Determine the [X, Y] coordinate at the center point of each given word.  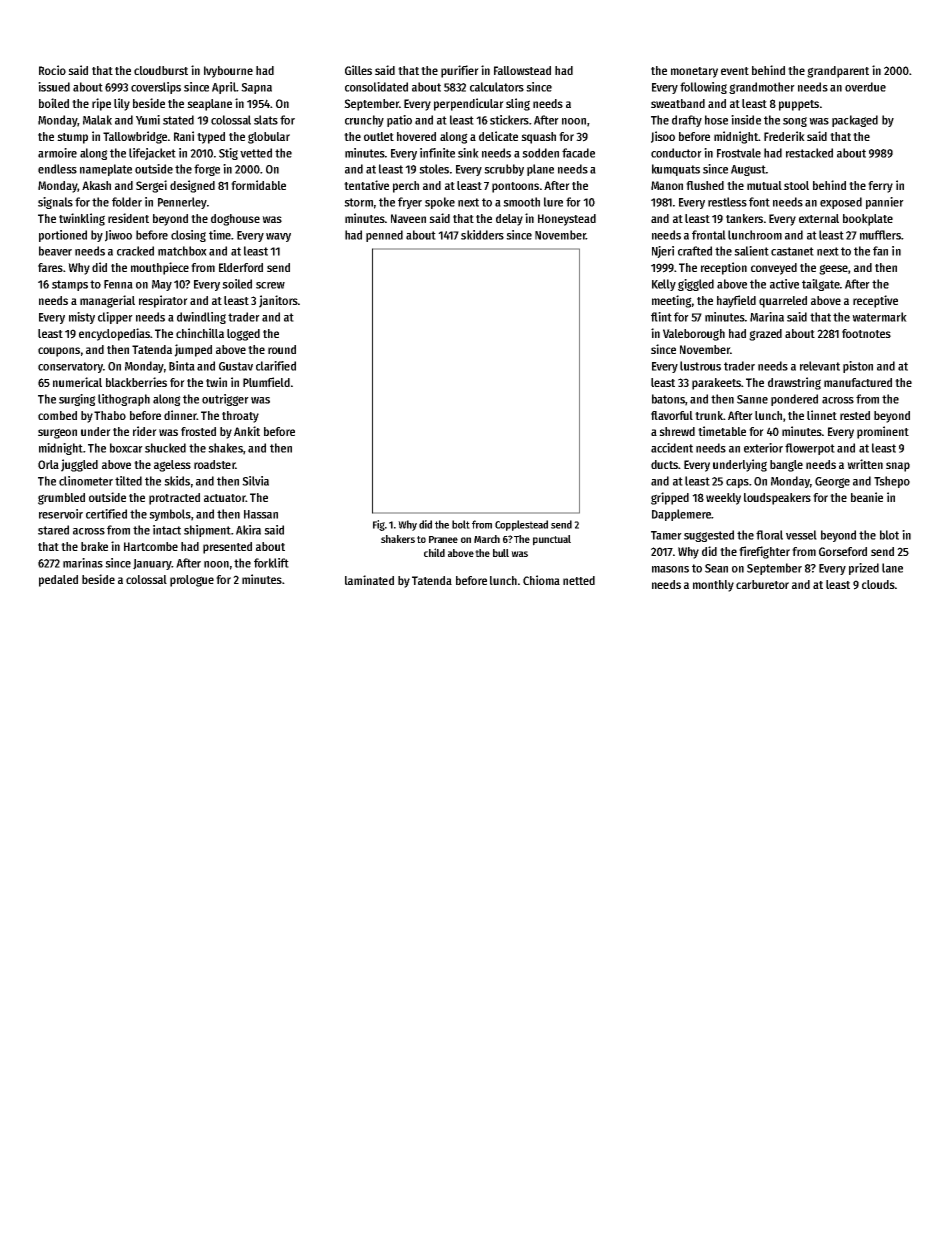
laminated [369, 580]
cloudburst [161, 70]
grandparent [838, 72]
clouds [878, 584]
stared [53, 530]
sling [518, 104]
